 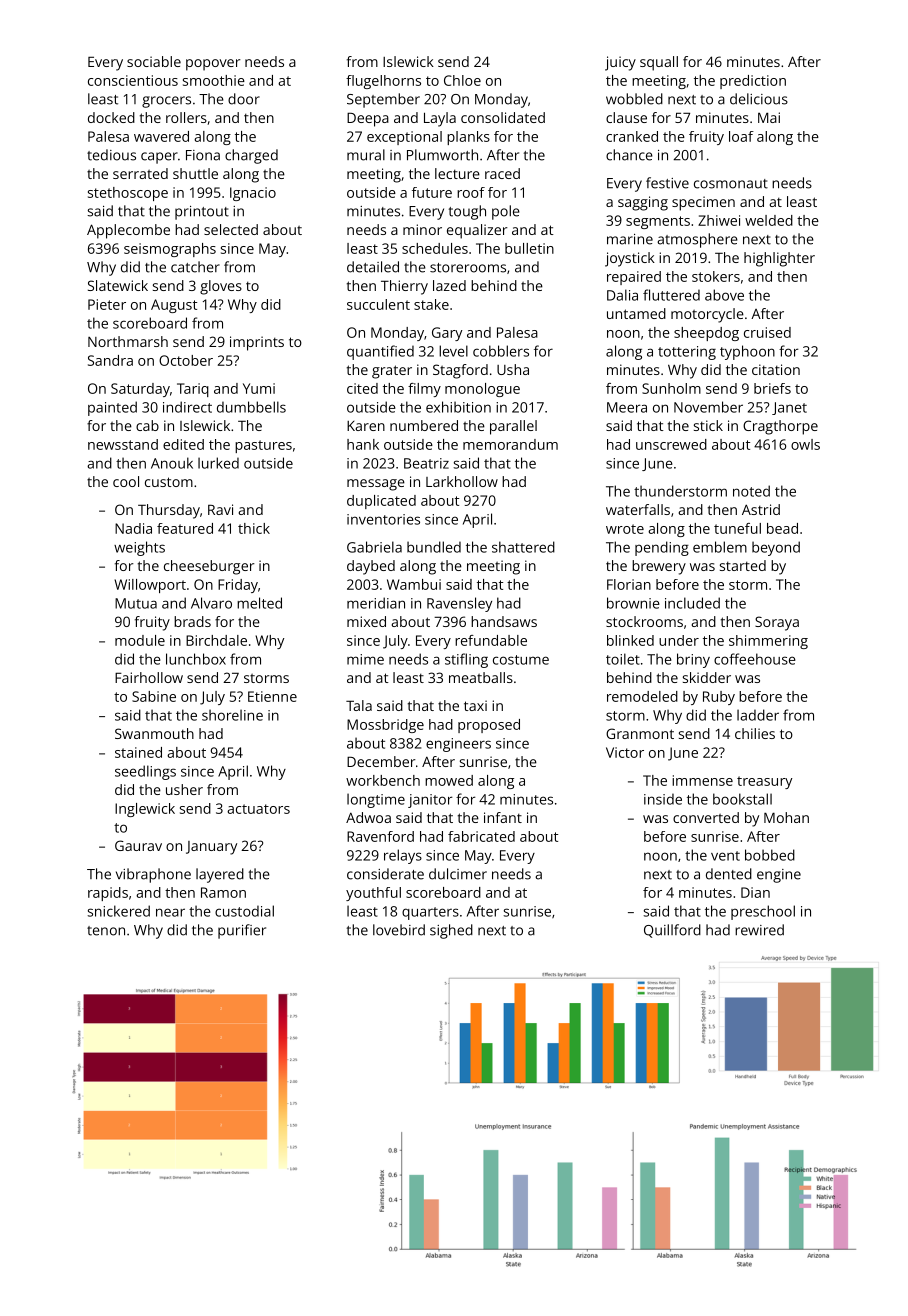 What do you see at coordinates (118, 285) in the image?
I see `Slatewick` at bounding box center [118, 285].
